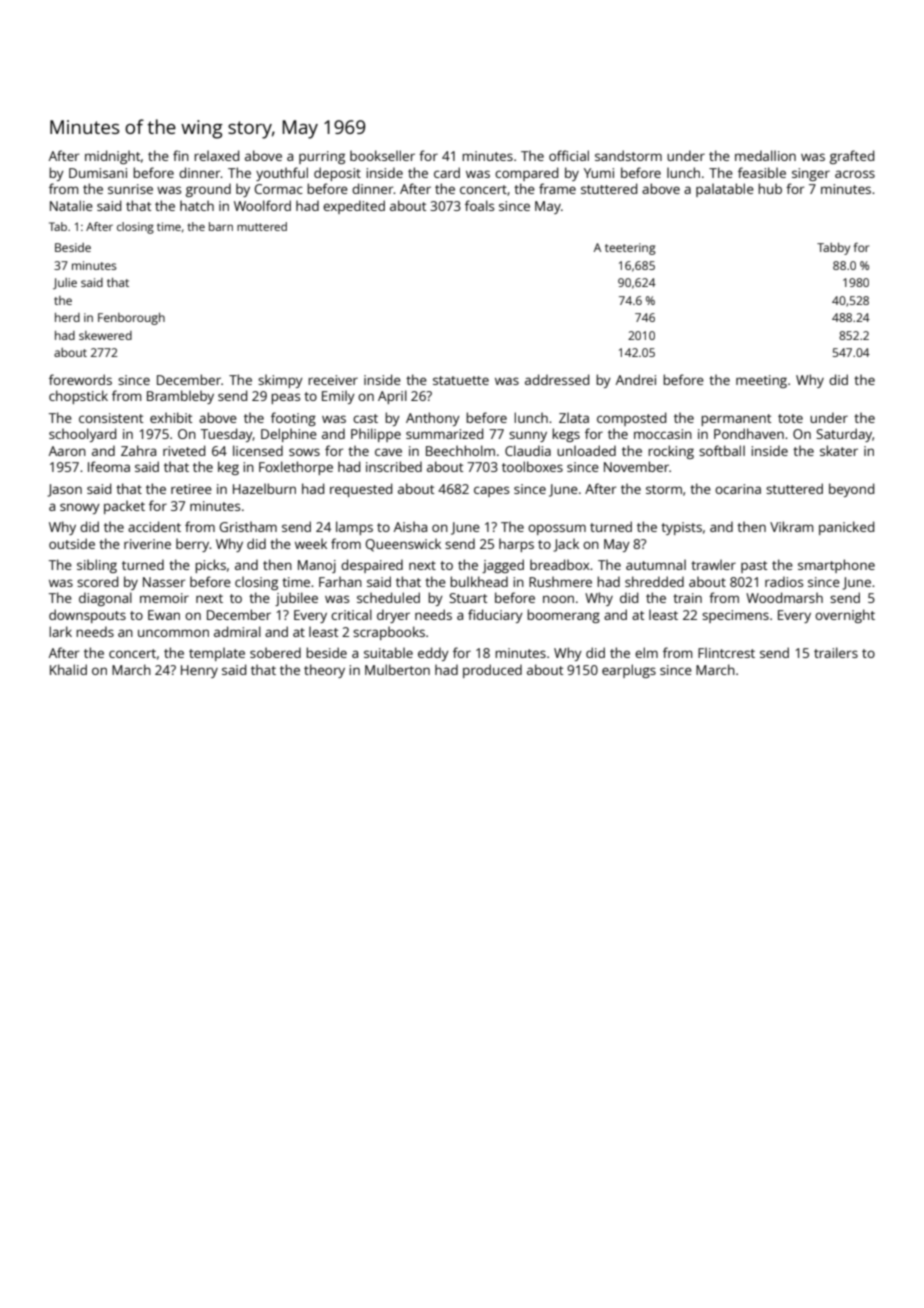  I want to click on skater, so click(839, 450).
